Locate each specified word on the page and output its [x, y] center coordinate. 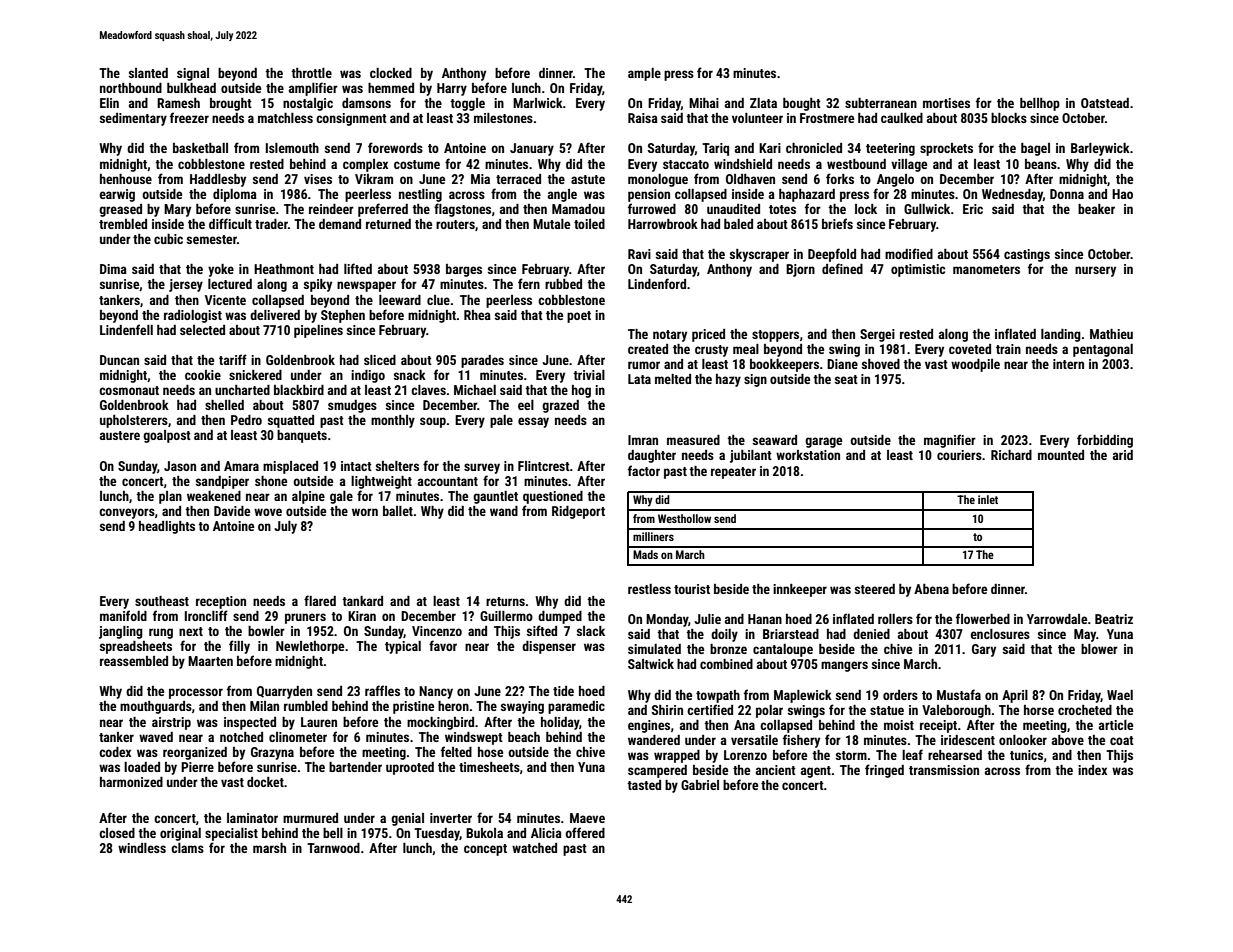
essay [533, 422]
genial [407, 819]
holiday [560, 723]
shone [271, 481]
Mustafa [959, 694]
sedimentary [133, 119]
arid [1123, 455]
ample [644, 74]
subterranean [881, 103]
